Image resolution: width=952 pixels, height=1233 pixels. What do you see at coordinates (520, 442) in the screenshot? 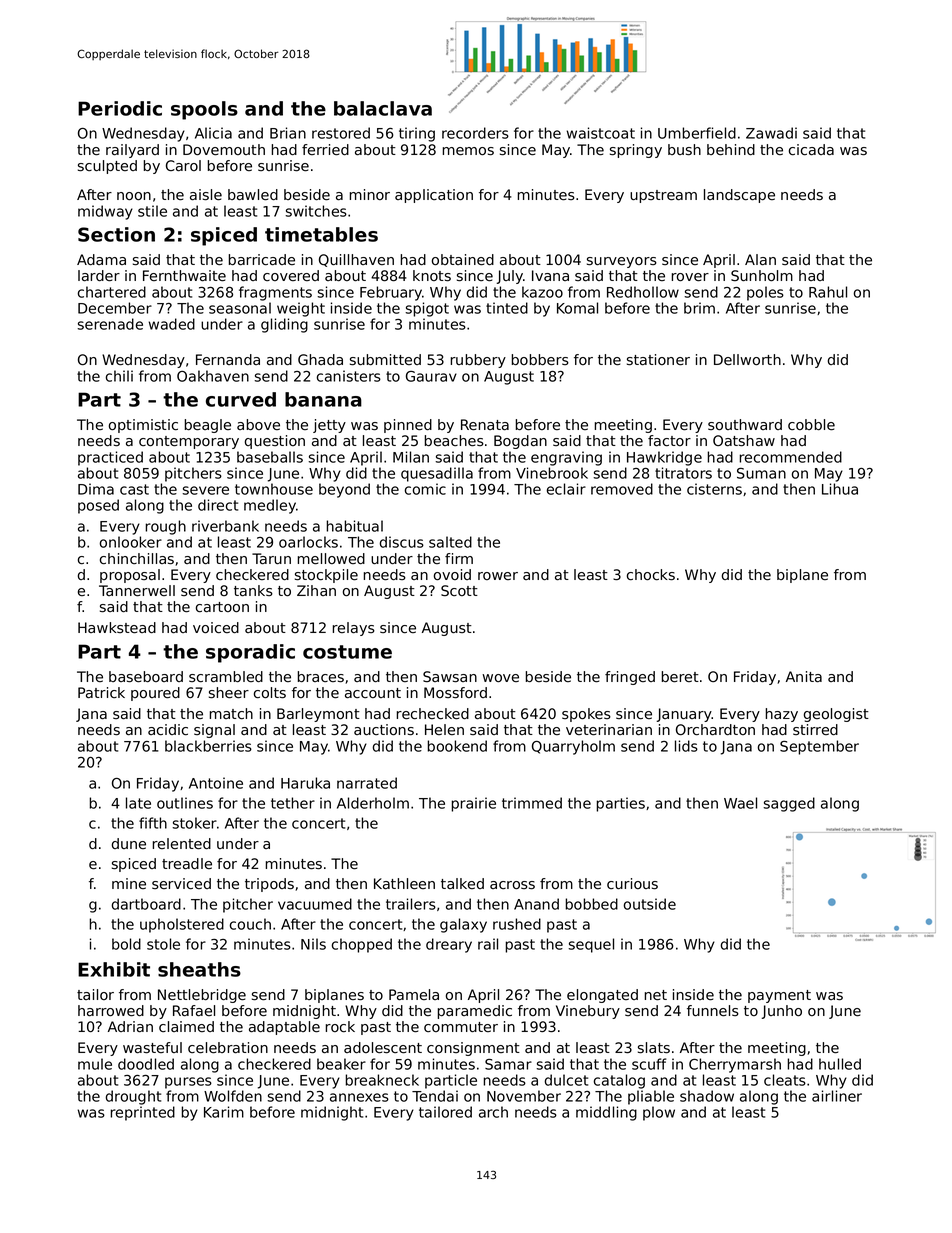
I see `Bogdan` at bounding box center [520, 442].
